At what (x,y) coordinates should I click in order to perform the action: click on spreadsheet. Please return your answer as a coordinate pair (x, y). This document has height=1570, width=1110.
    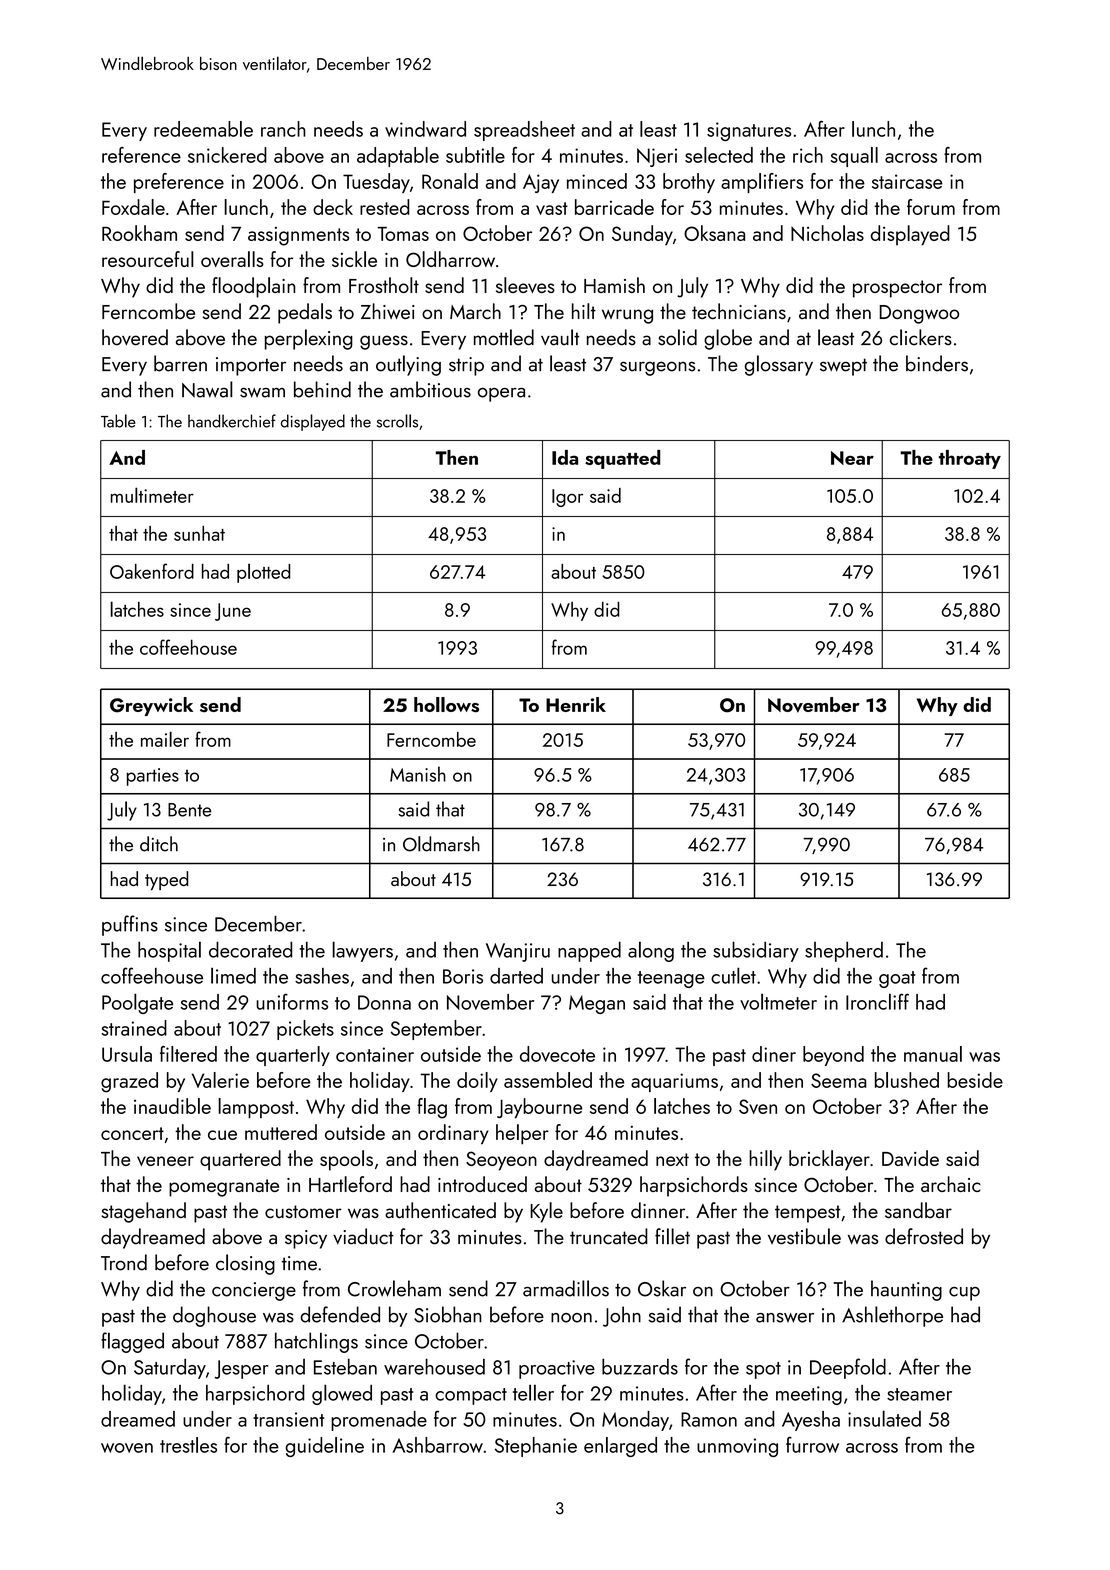
    Looking at the image, I should click on (524, 131).
